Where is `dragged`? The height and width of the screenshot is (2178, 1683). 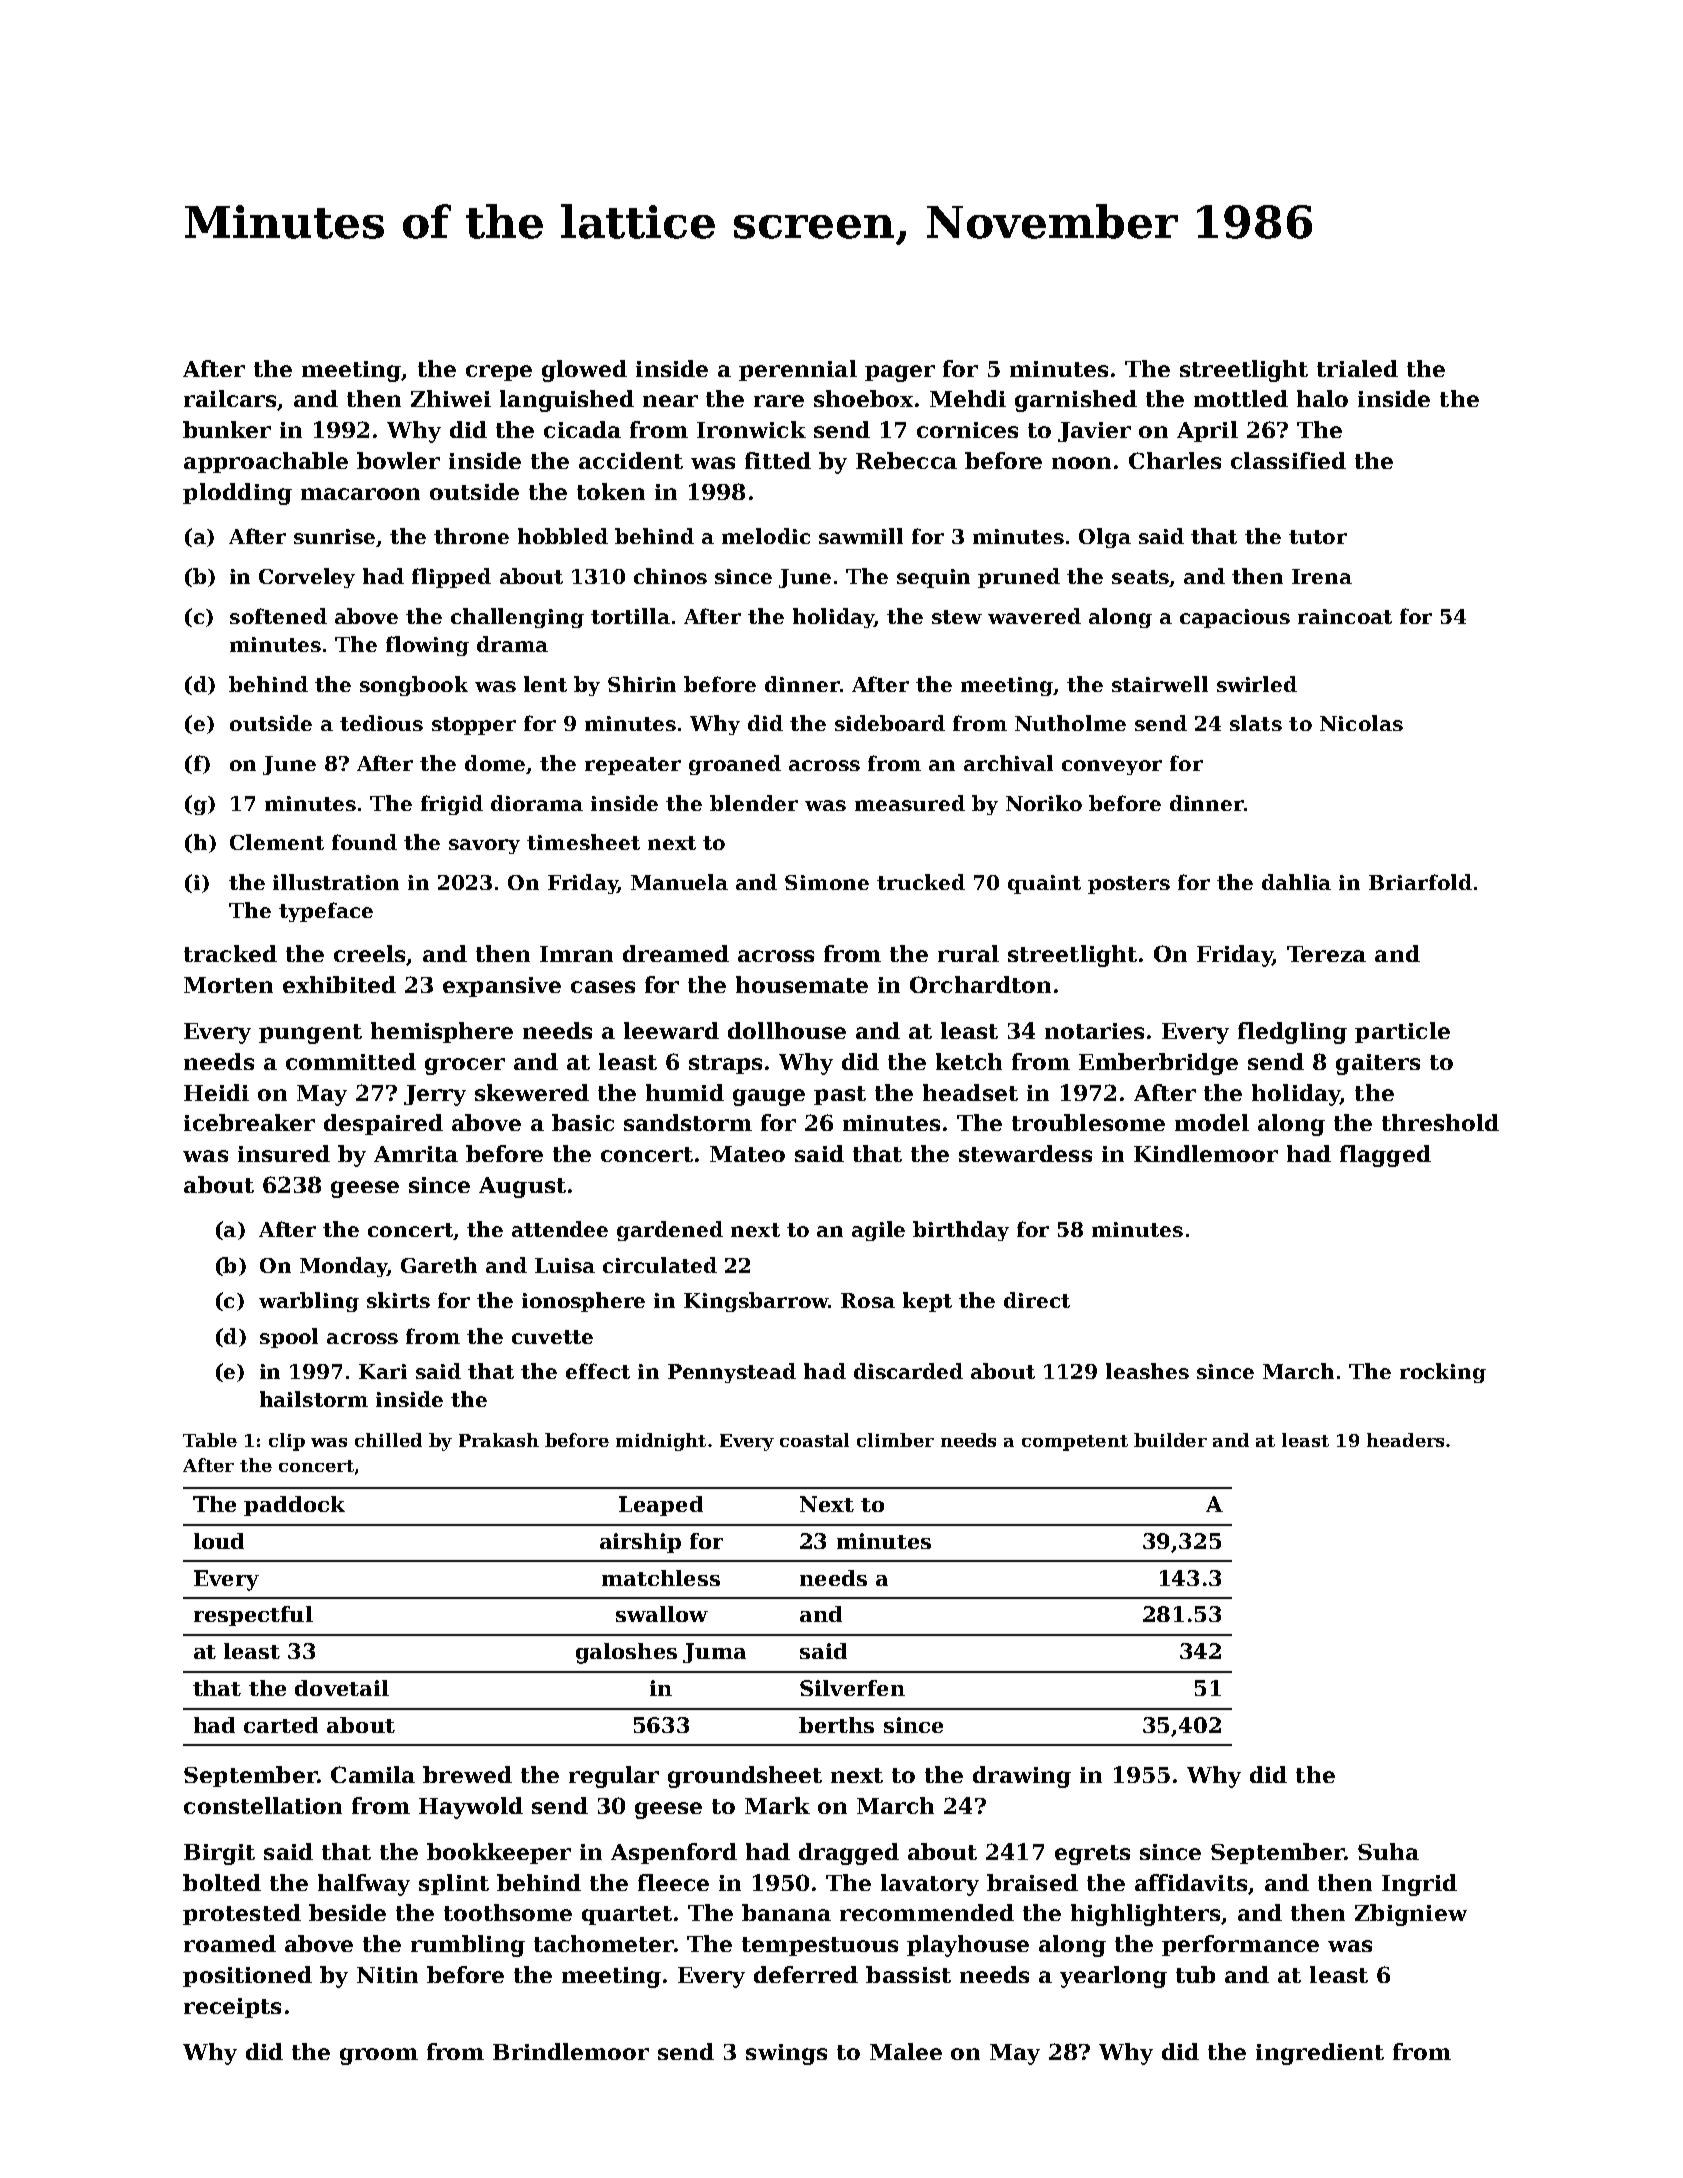 dragged is located at coordinates (849, 1854).
